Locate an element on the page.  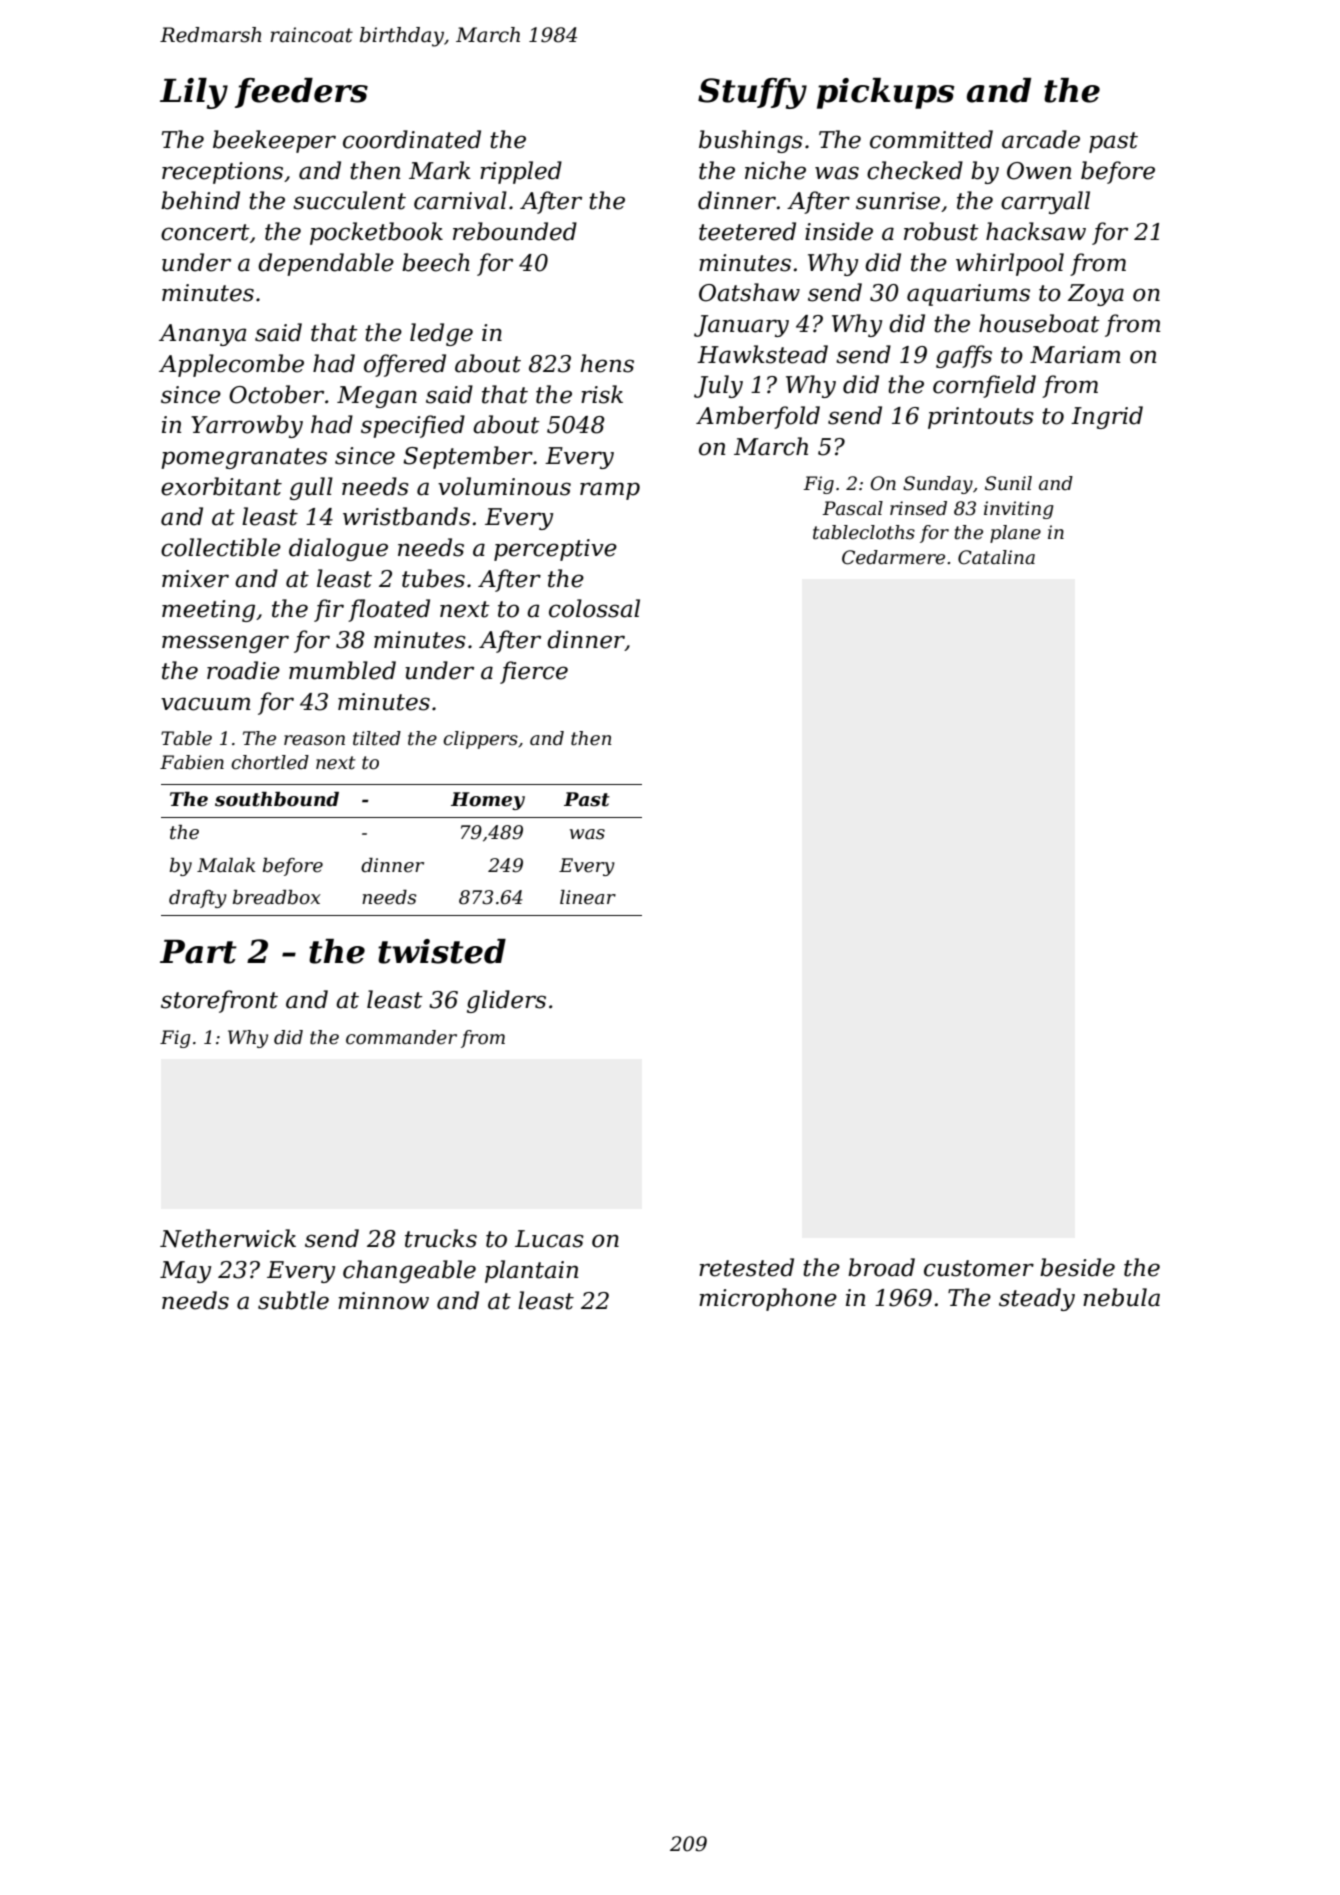
customer is located at coordinates (979, 1268).
